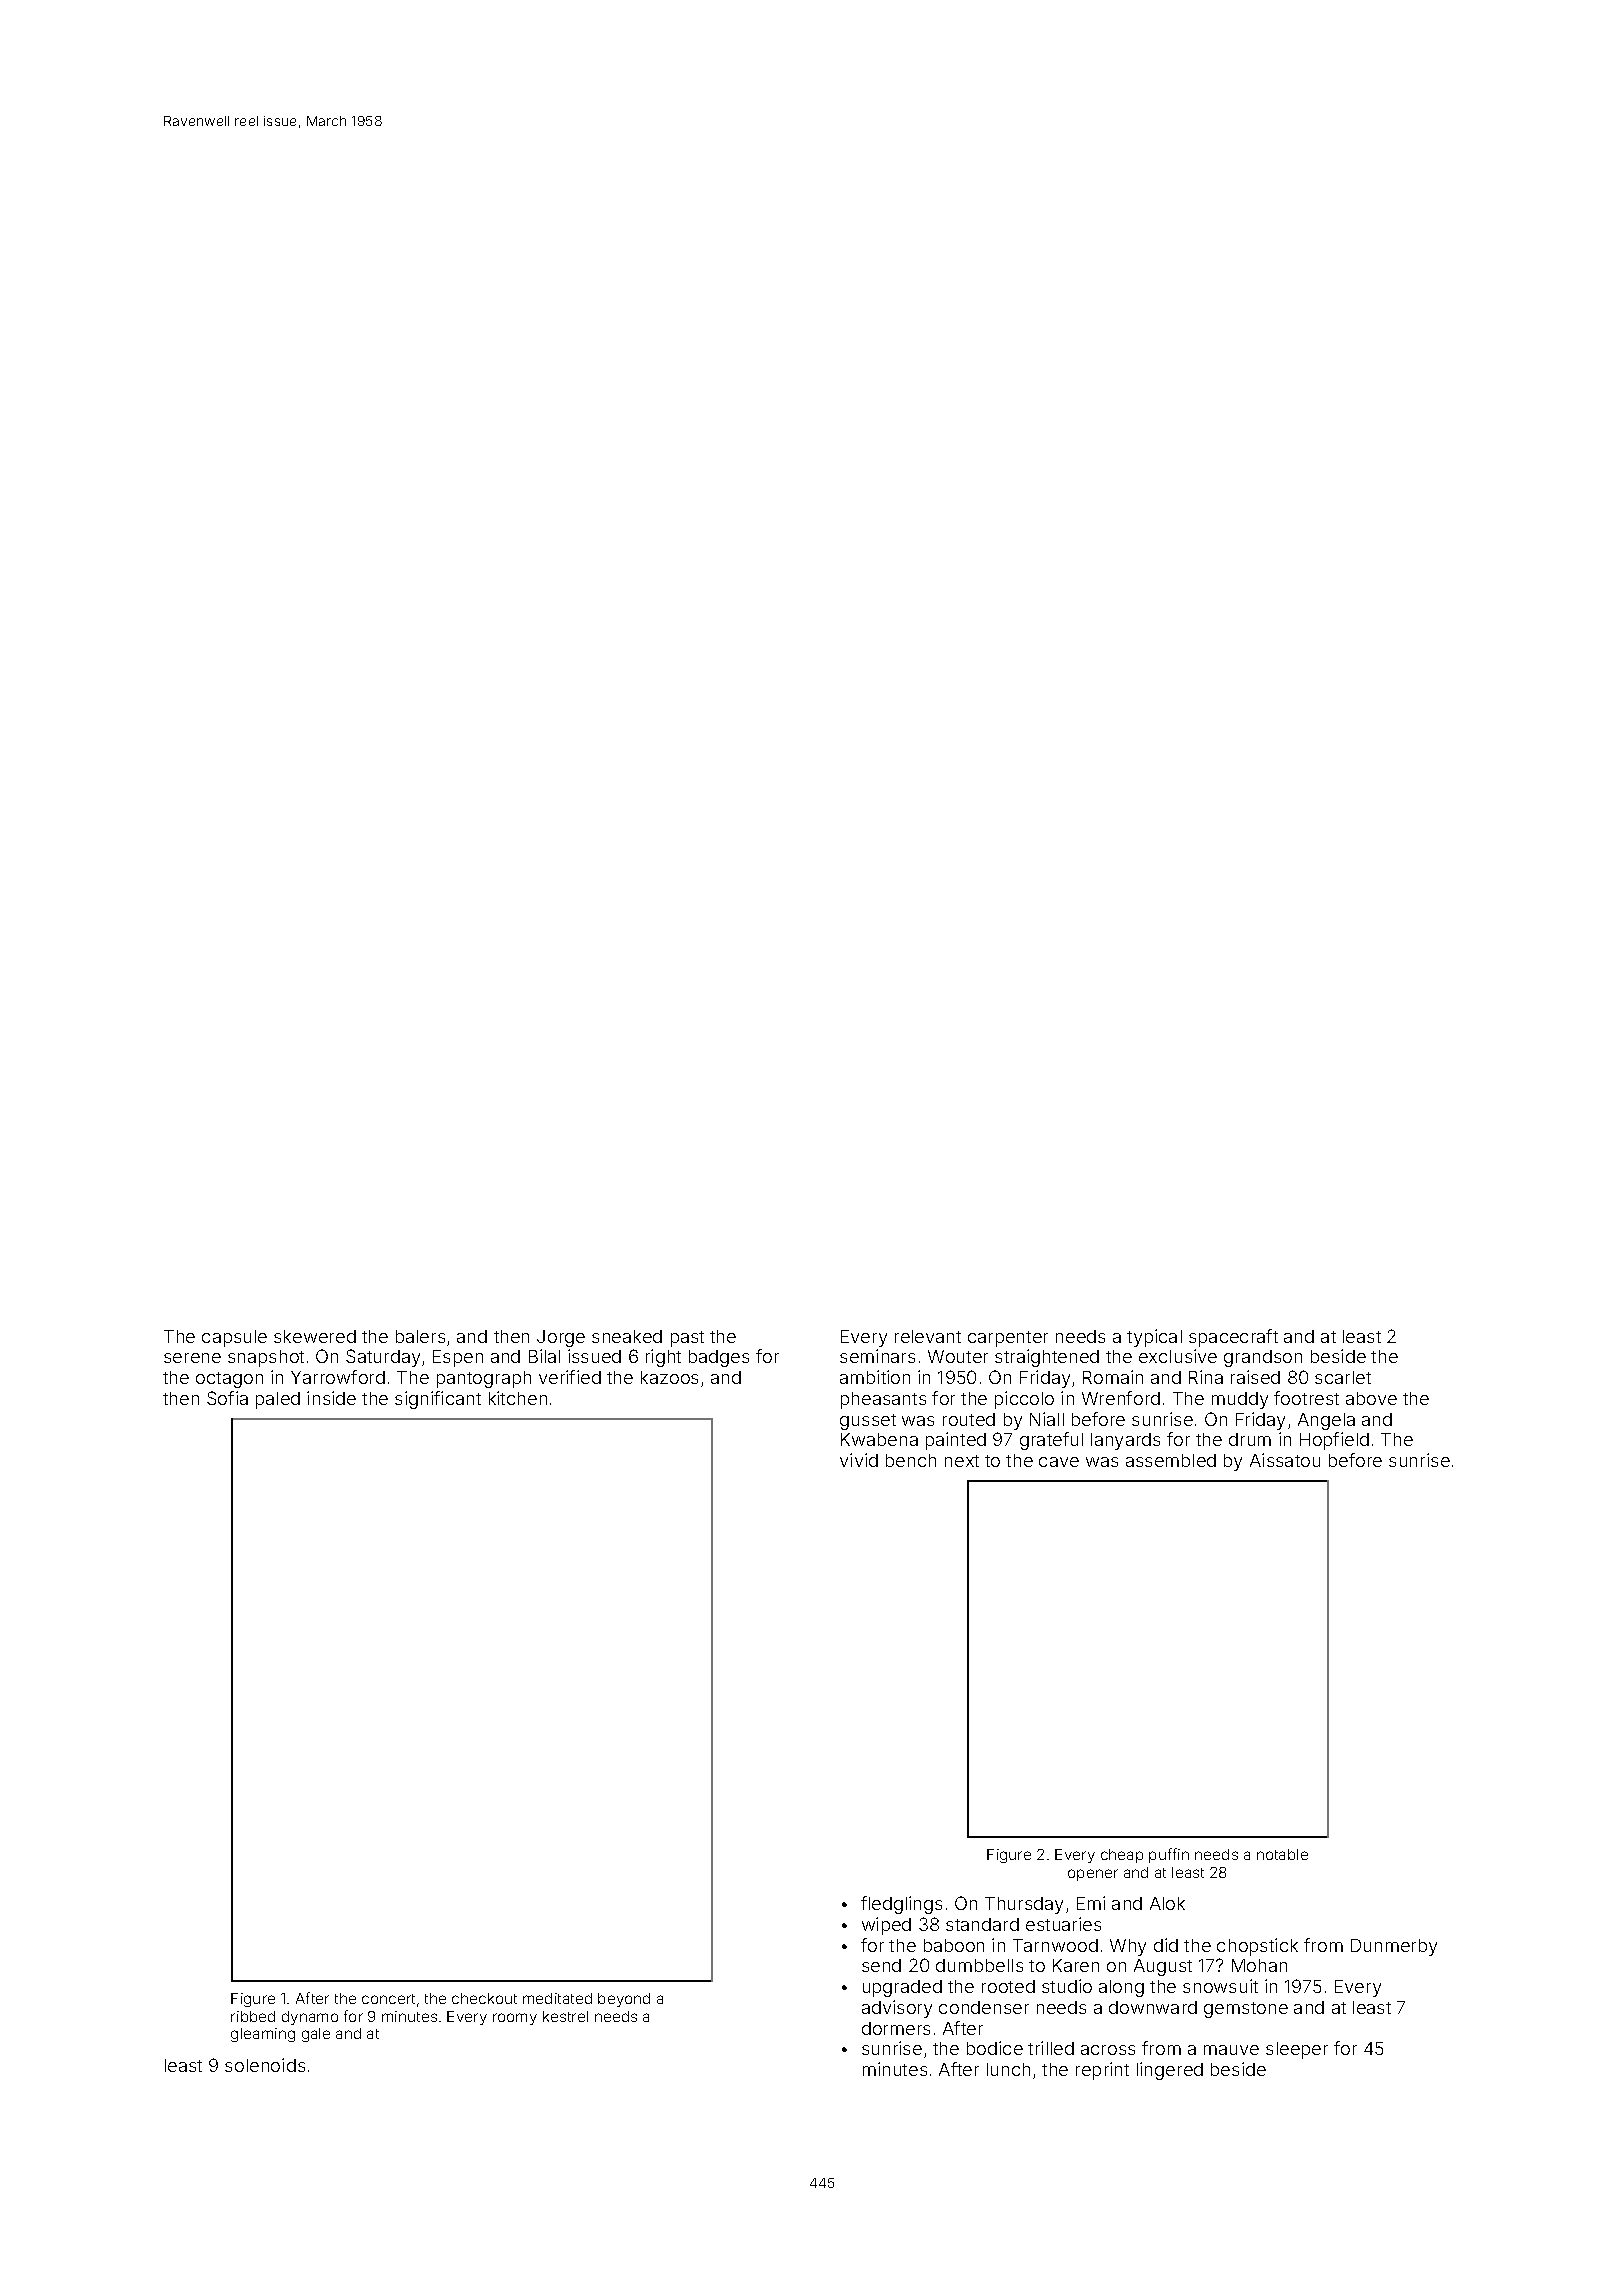  Describe the element at coordinates (316, 2035) in the document. I see `gale` at that location.
